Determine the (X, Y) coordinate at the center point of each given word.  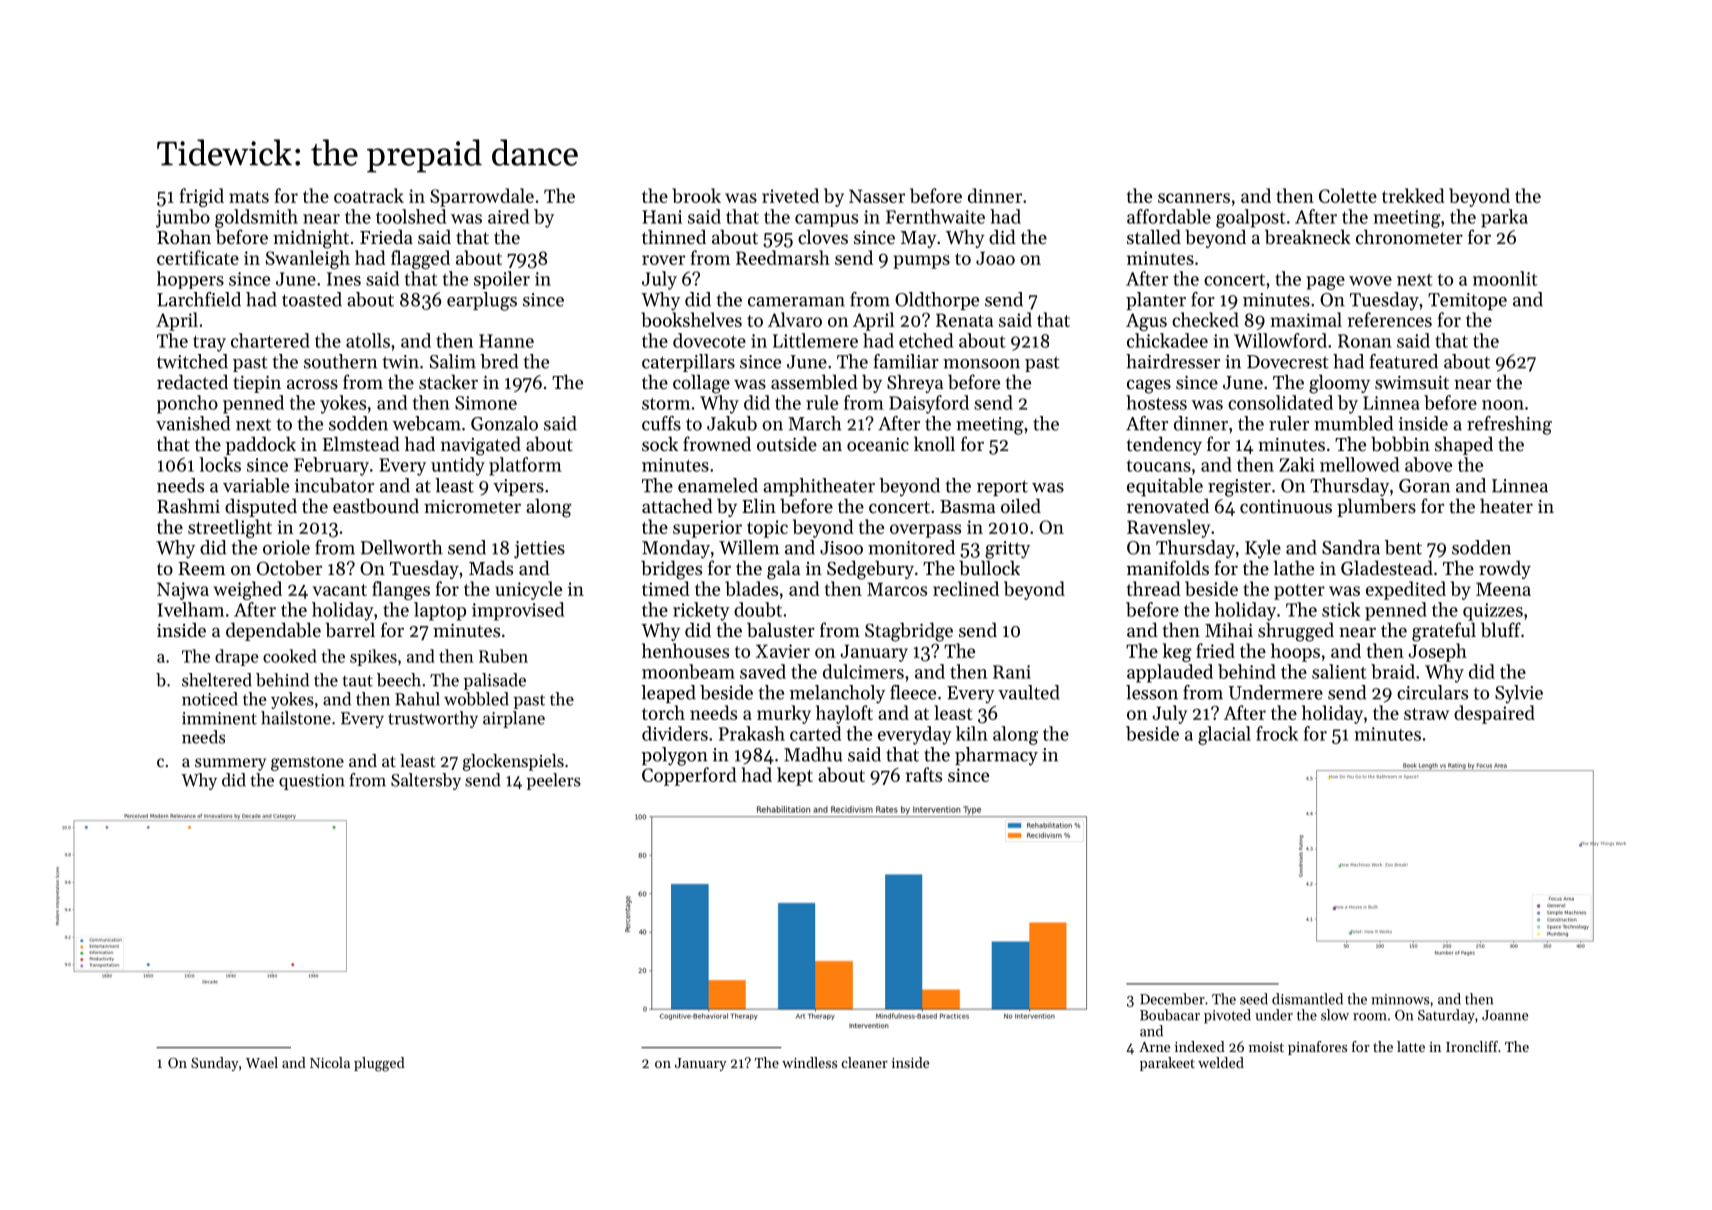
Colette (1348, 195)
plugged (379, 1064)
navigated (481, 446)
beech (399, 680)
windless (809, 1062)
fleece (913, 692)
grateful (1444, 632)
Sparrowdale (482, 197)
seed (1254, 999)
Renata (964, 320)
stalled (1154, 236)
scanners (1194, 198)
